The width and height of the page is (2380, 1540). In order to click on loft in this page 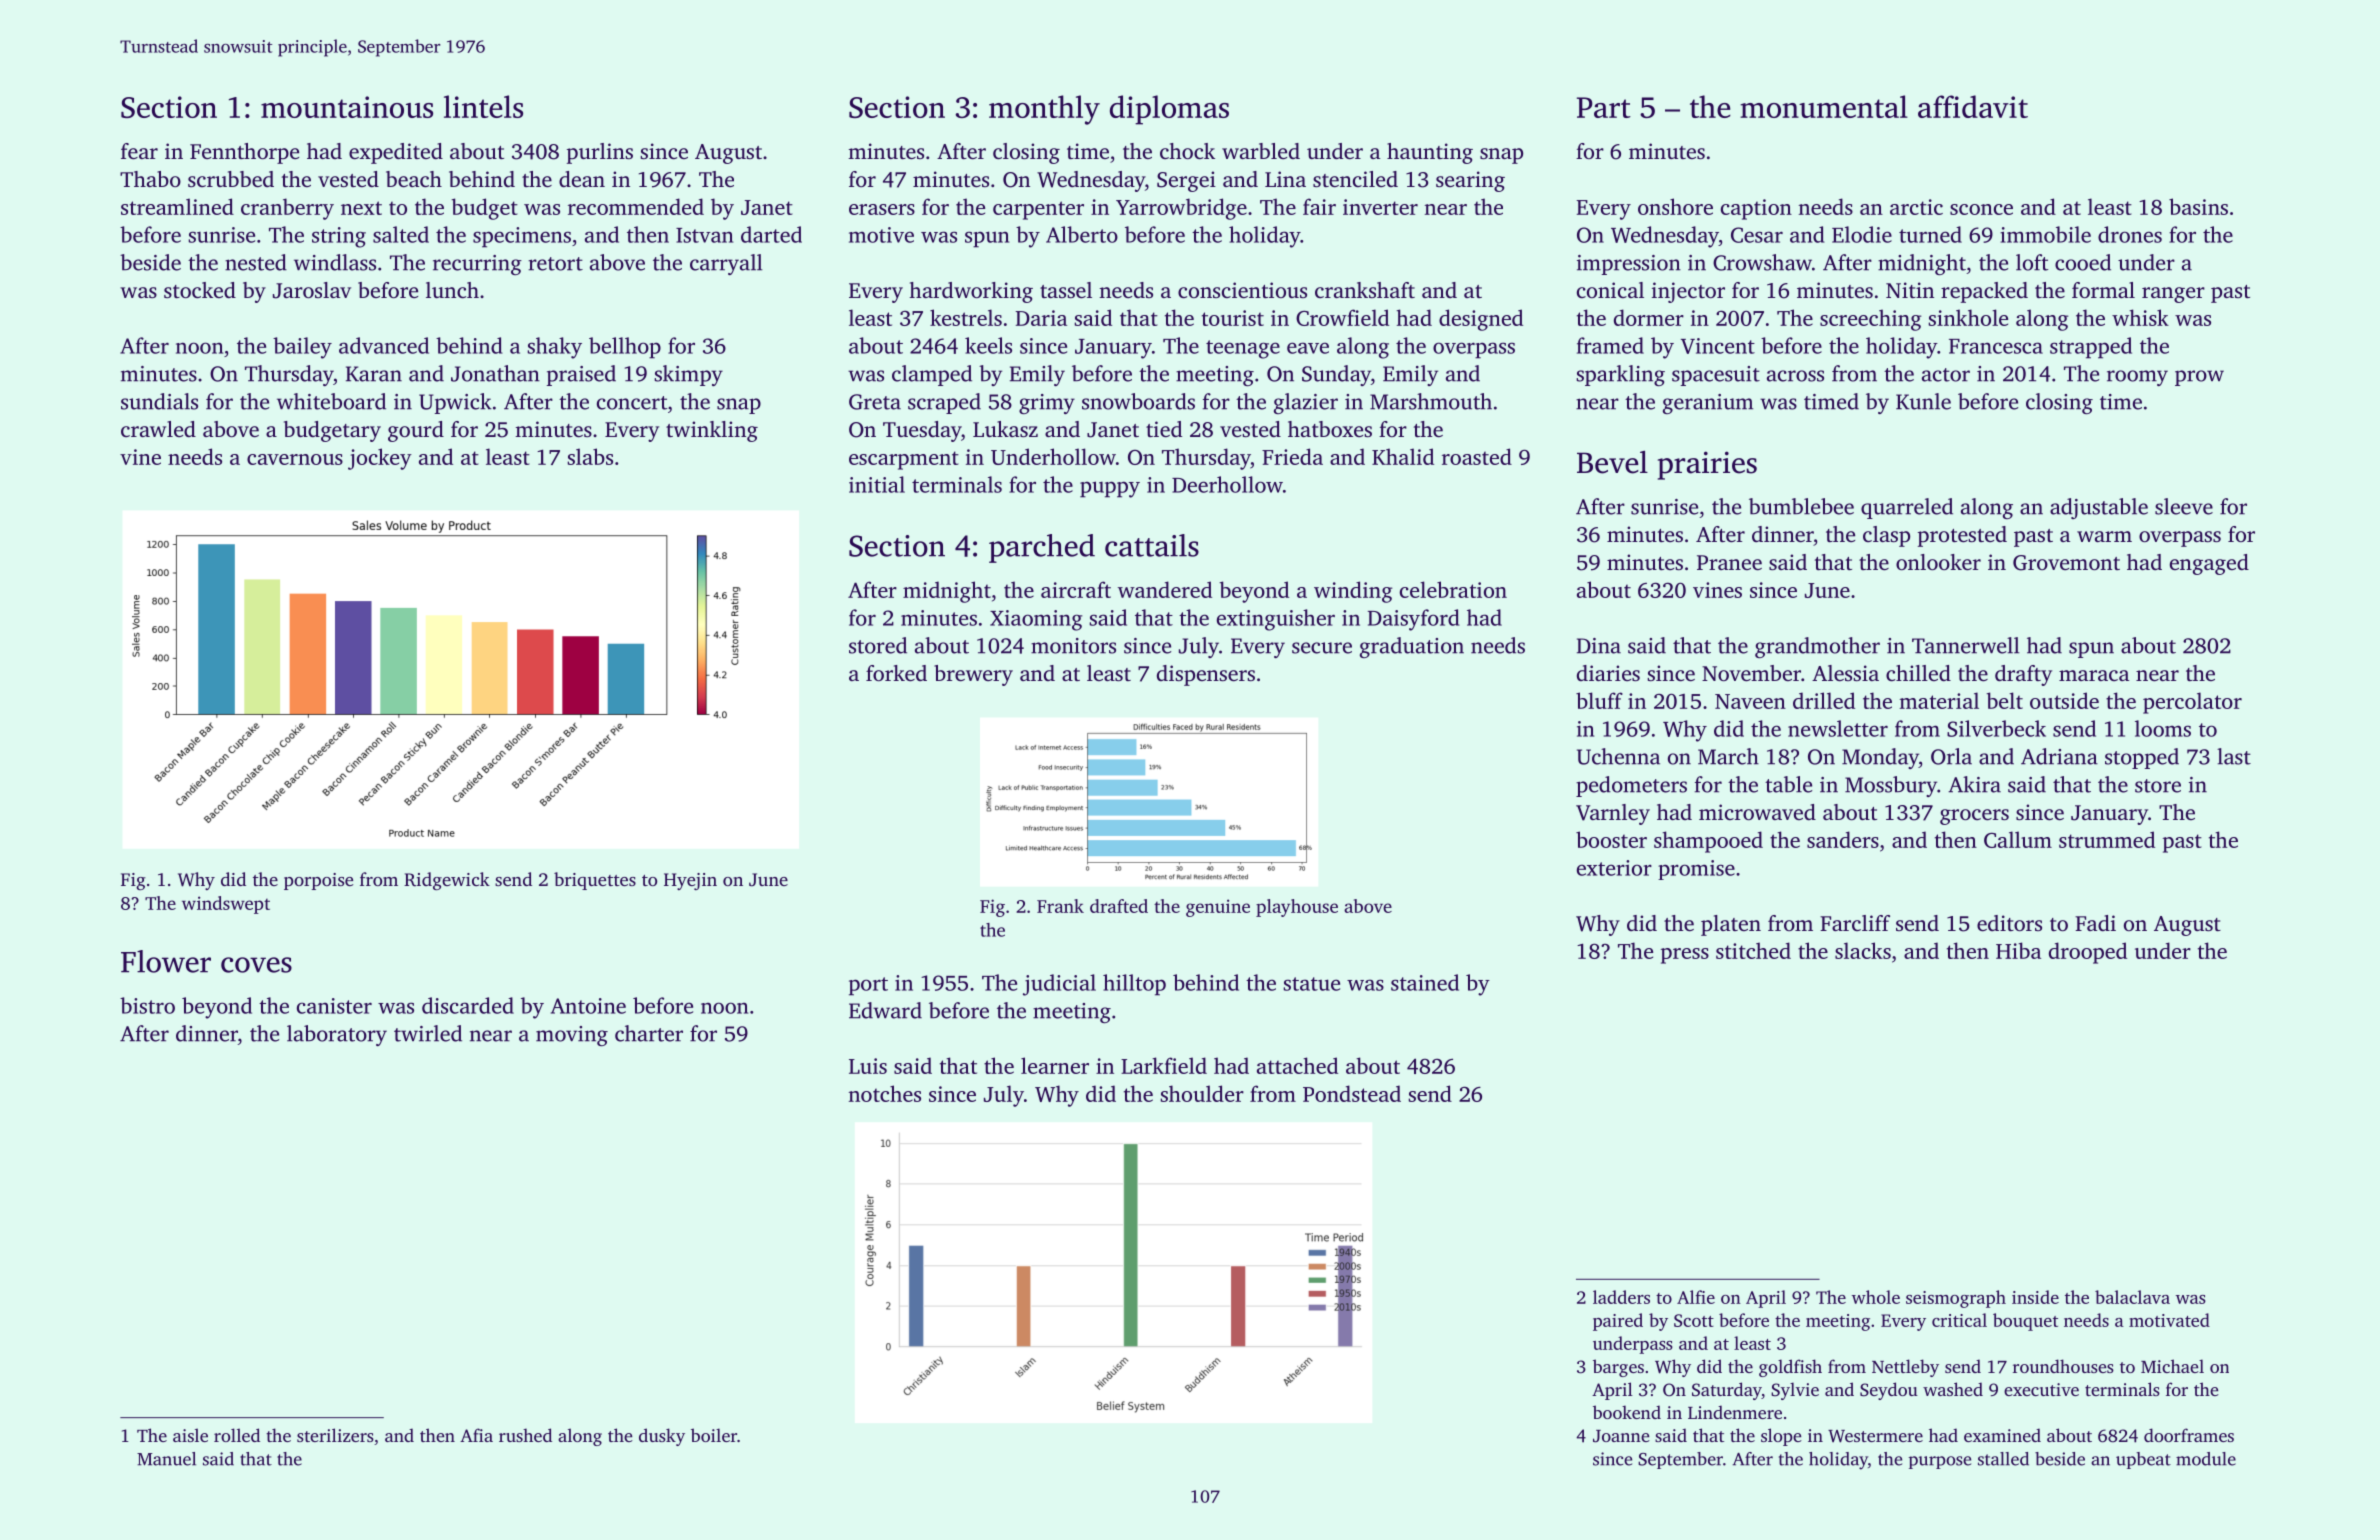, I will do `click(2032, 262)`.
